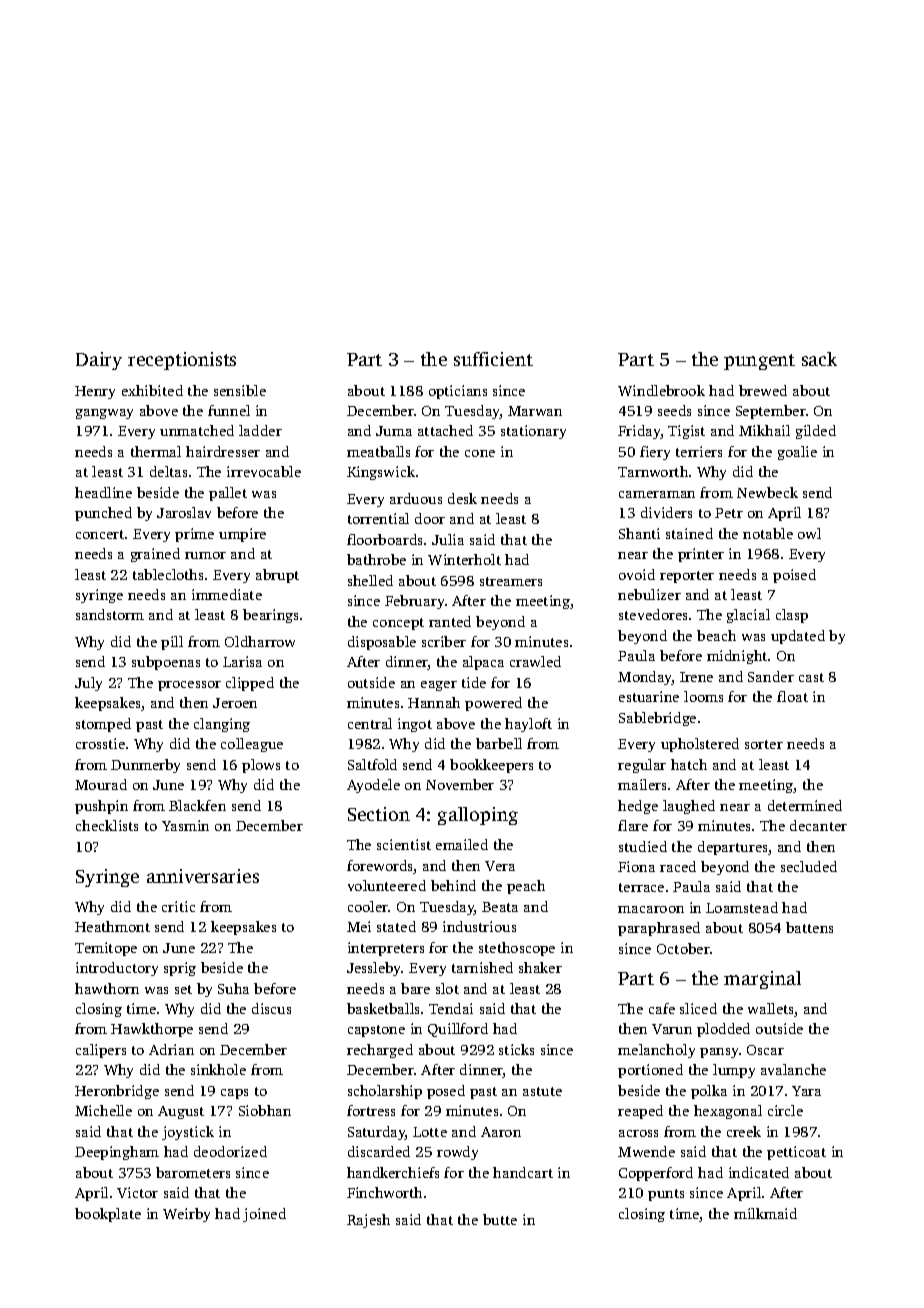 The width and height of the screenshot is (924, 1308). Describe the element at coordinates (759, 362) in the screenshot. I see `pungent` at that location.
